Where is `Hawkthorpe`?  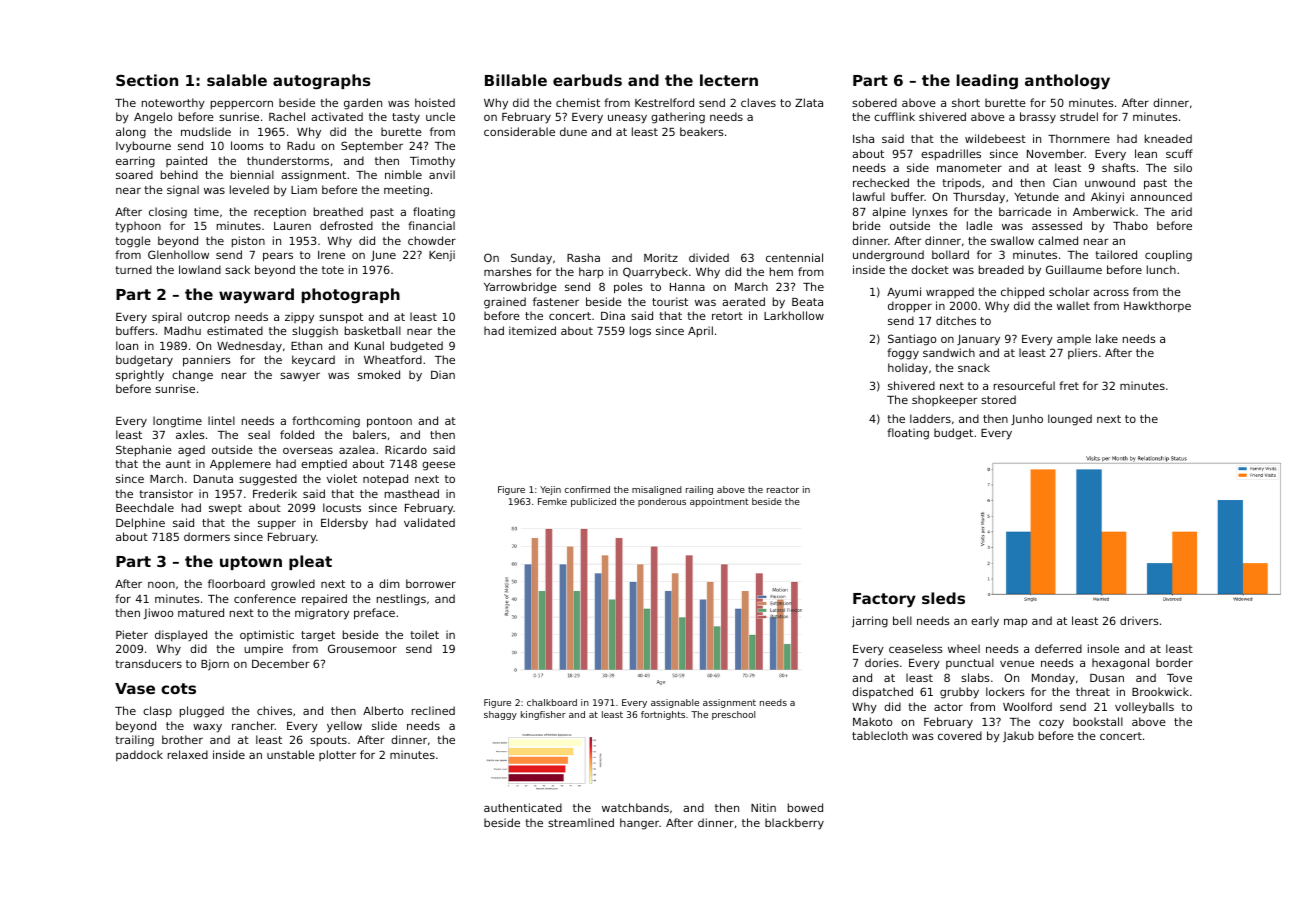 Hawkthorpe is located at coordinates (1157, 306).
